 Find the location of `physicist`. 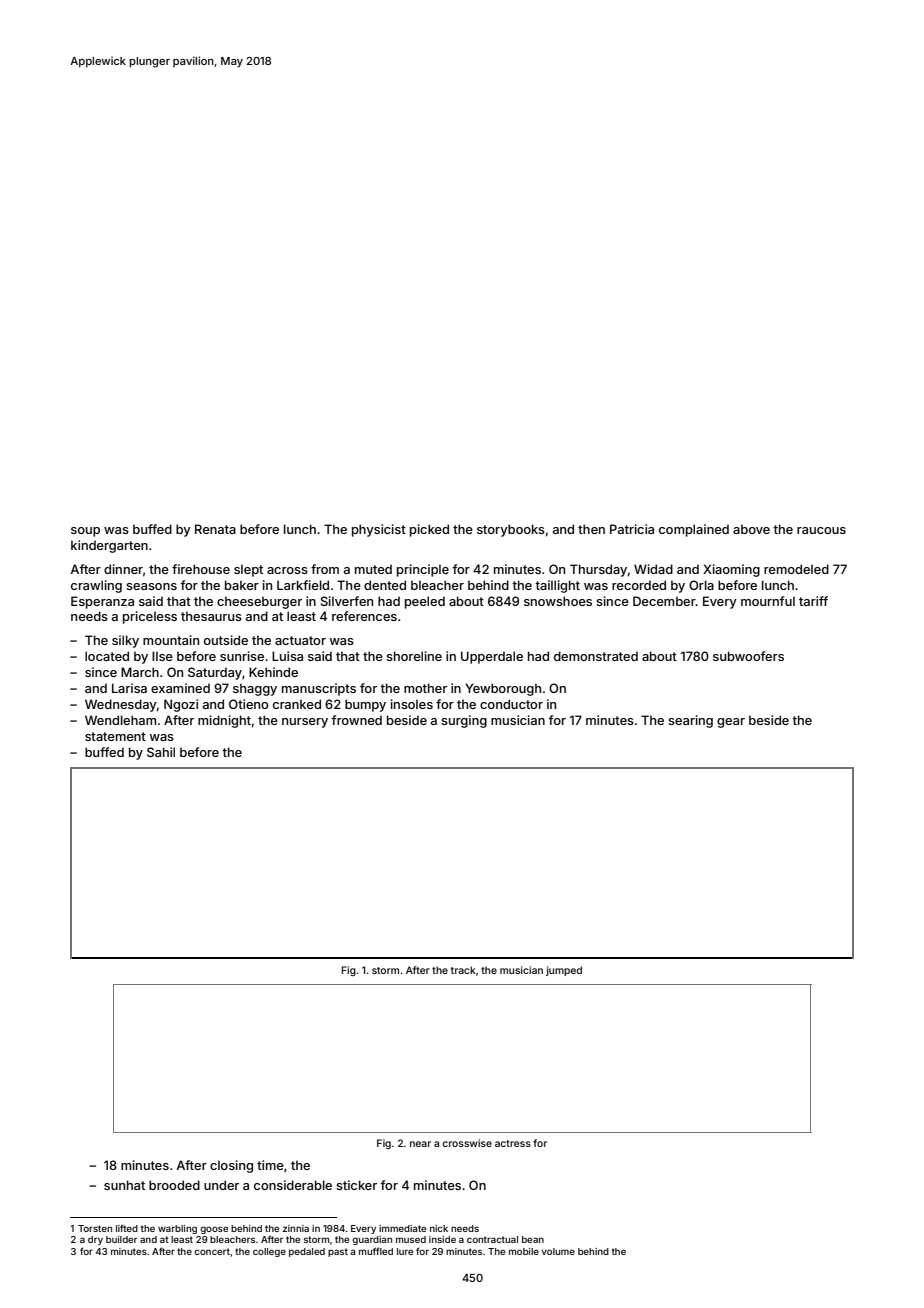

physicist is located at coordinates (379, 530).
